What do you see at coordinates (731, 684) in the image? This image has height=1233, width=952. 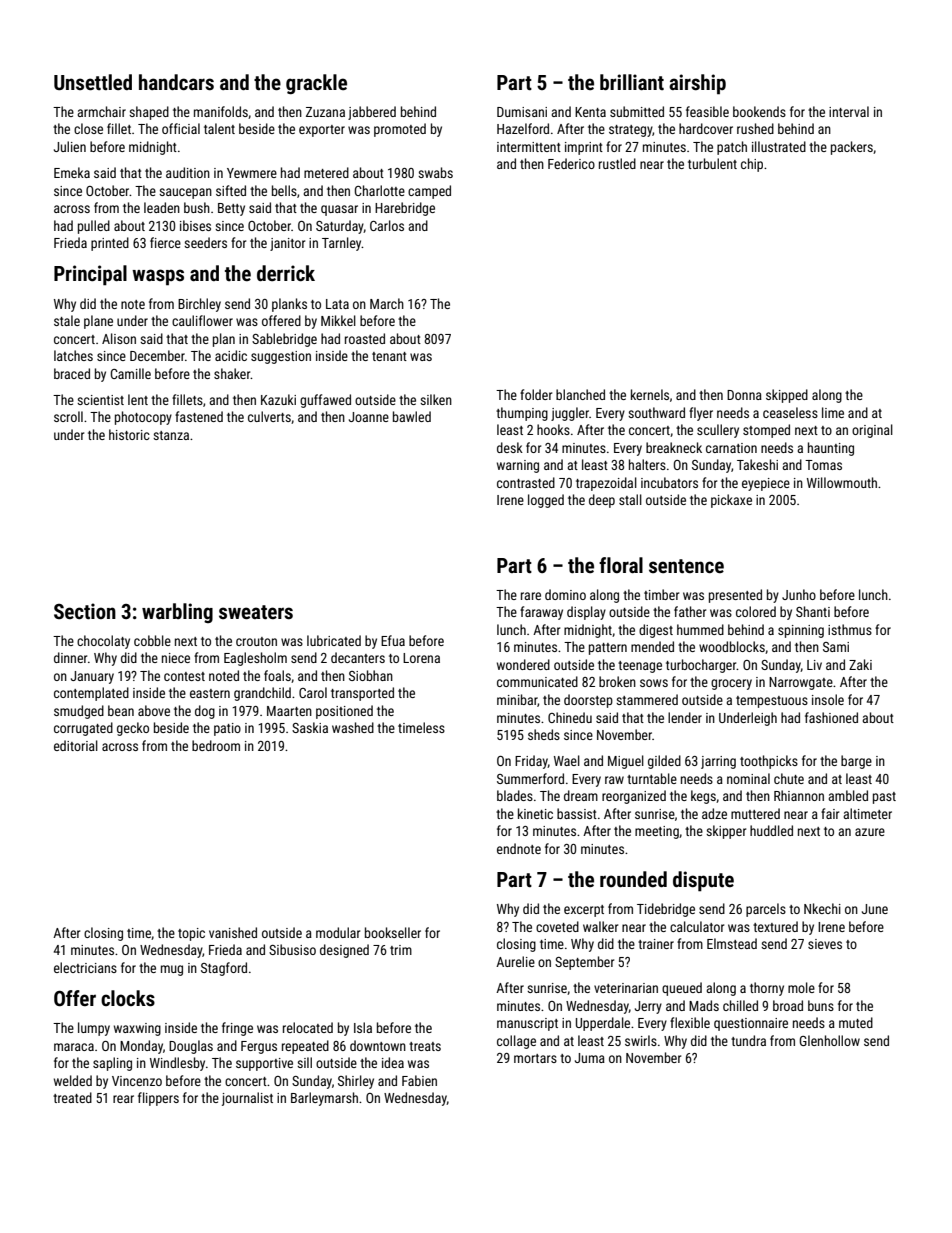 I see `grocery` at bounding box center [731, 684].
